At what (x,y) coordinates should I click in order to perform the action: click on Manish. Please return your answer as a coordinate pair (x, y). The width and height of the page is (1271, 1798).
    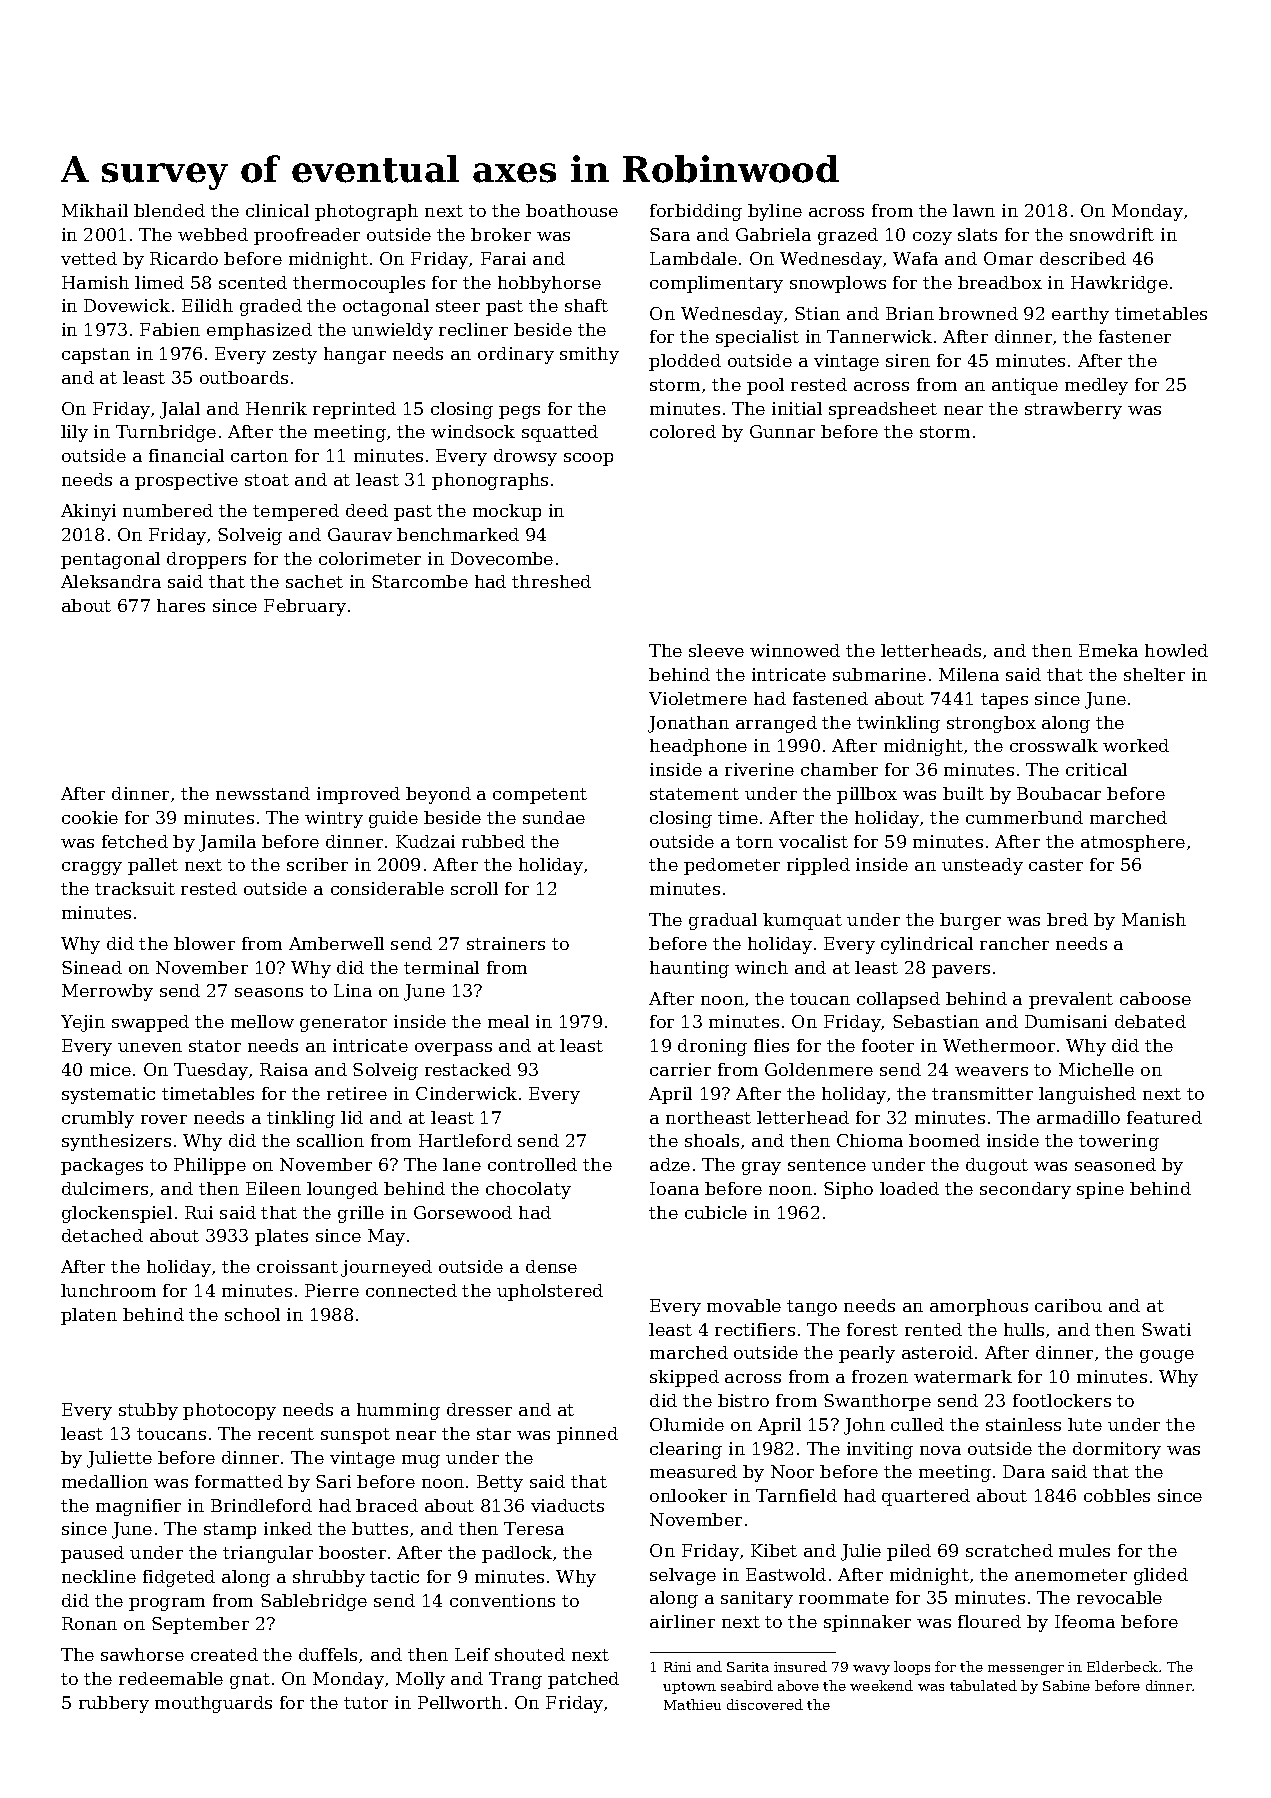
    Looking at the image, I should click on (1154, 919).
